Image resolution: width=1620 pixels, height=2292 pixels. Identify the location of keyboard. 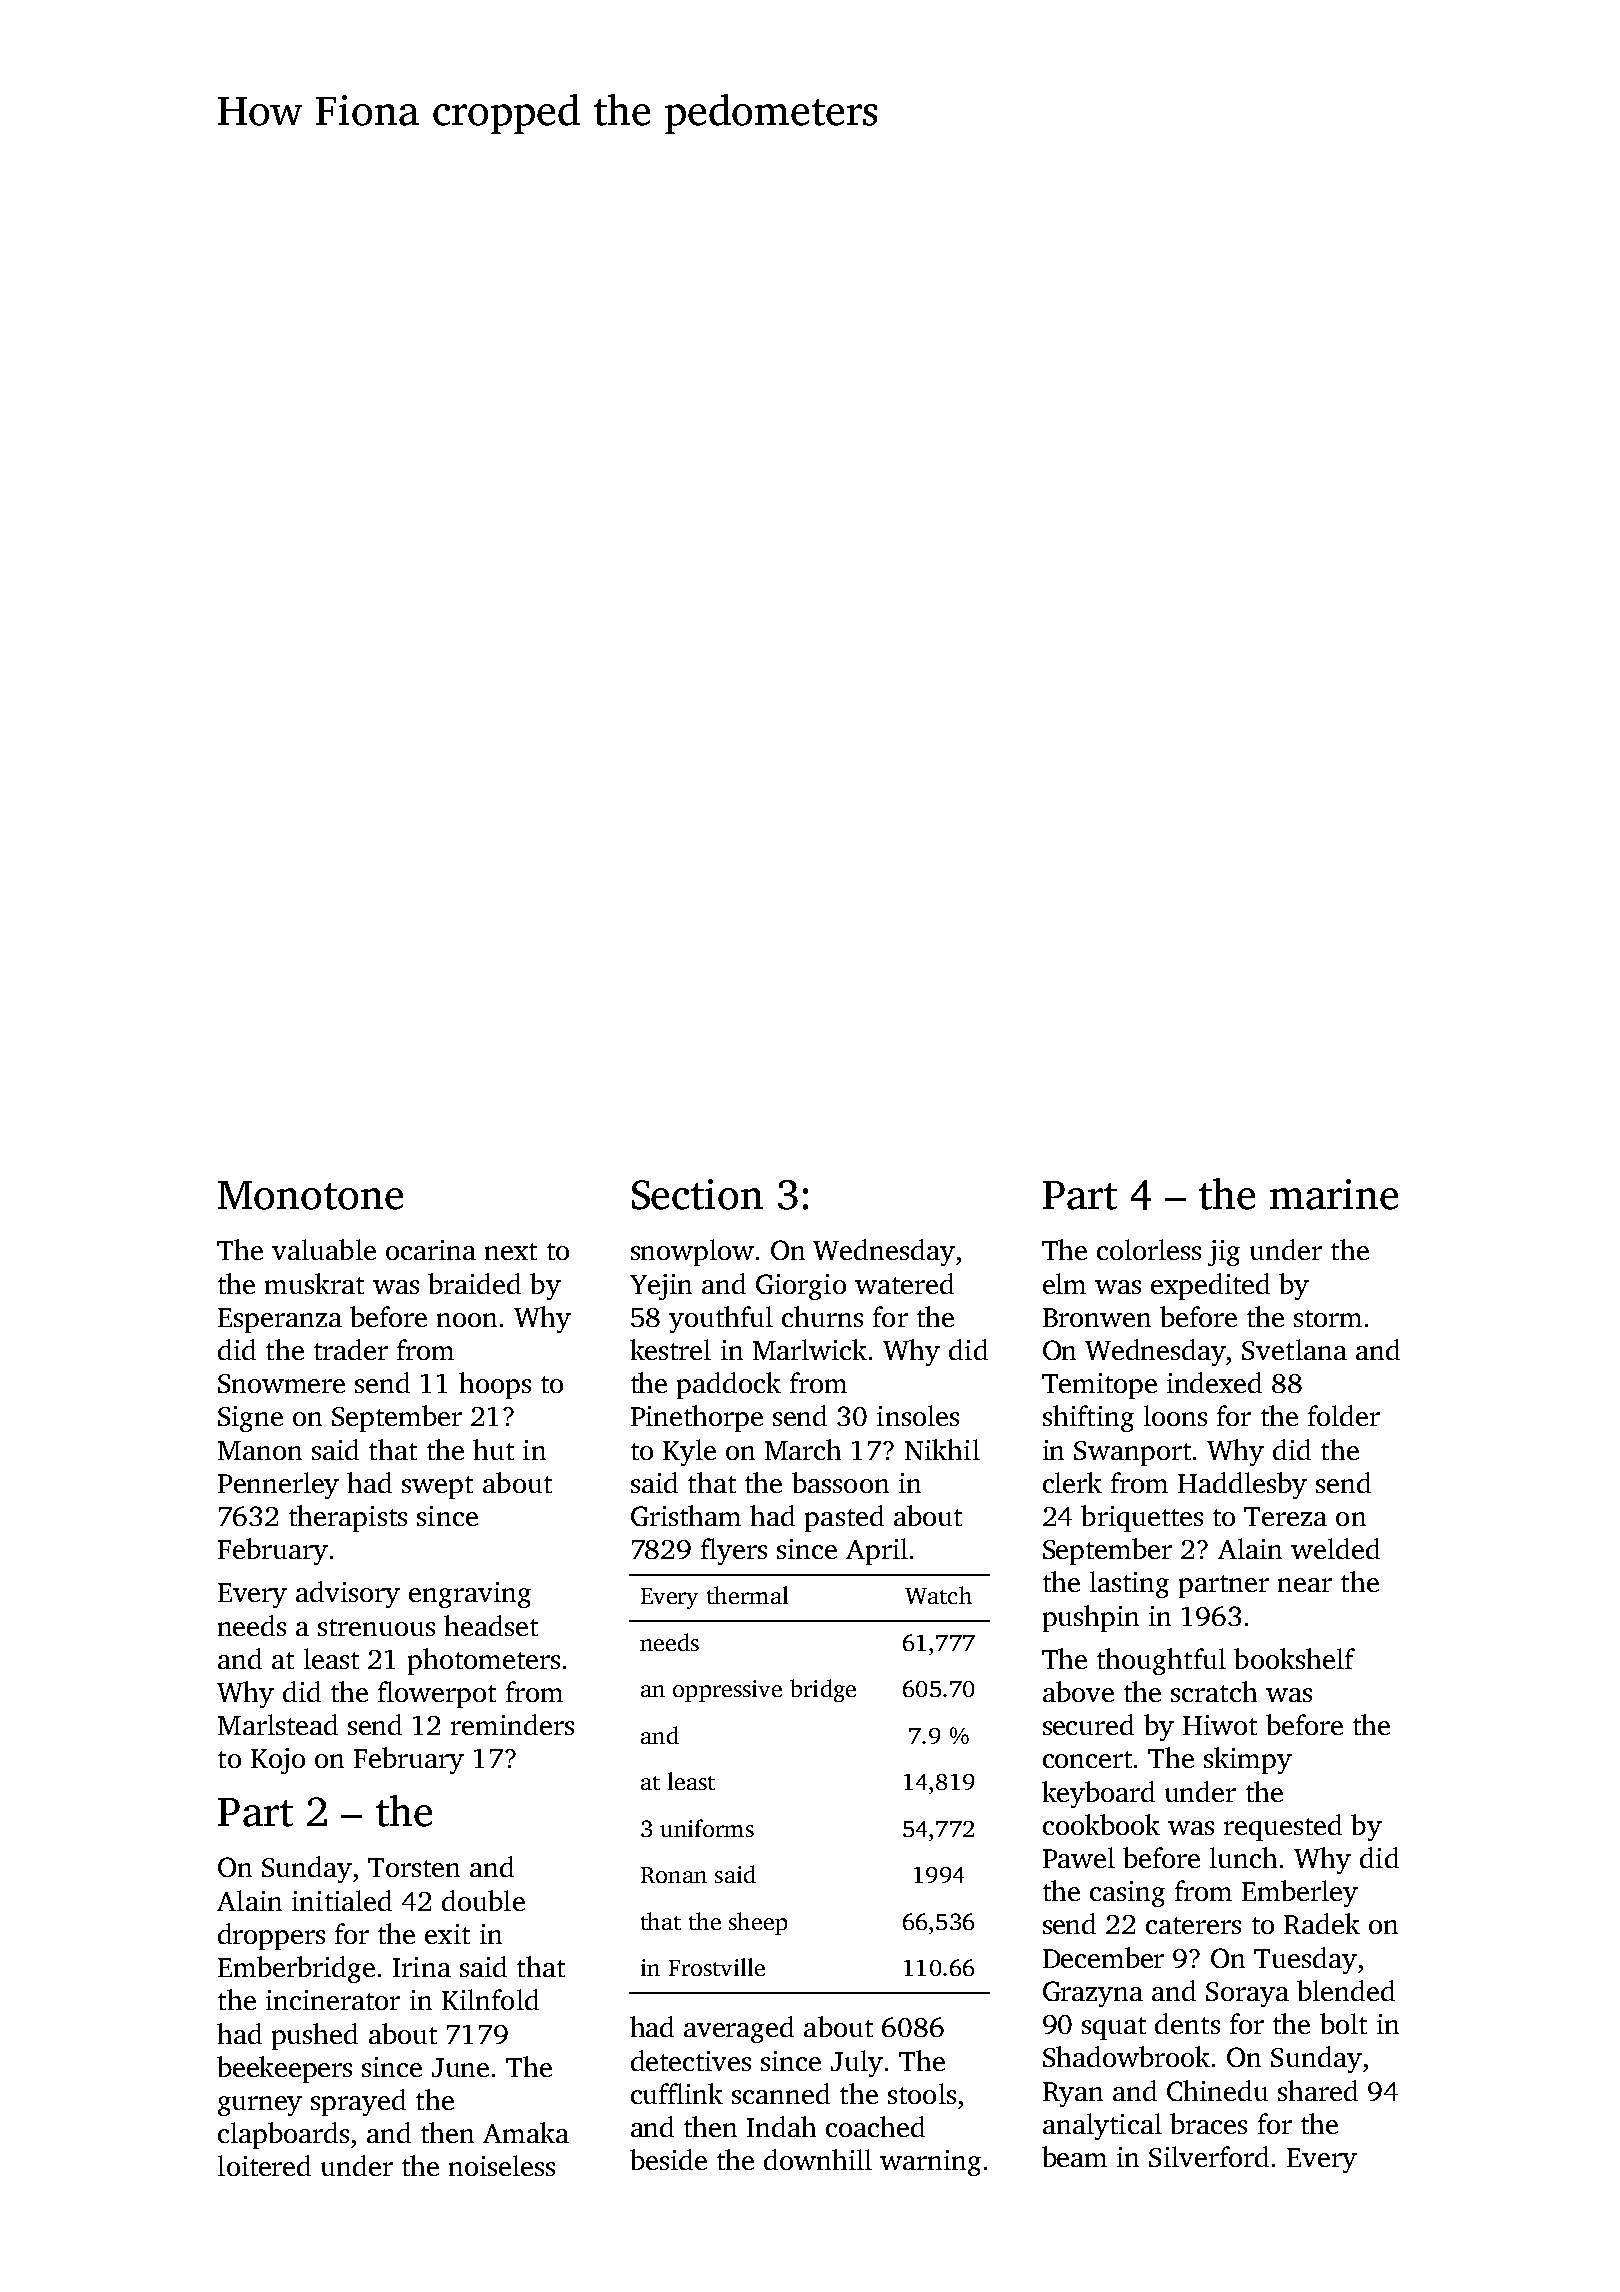
(1098, 1794).
